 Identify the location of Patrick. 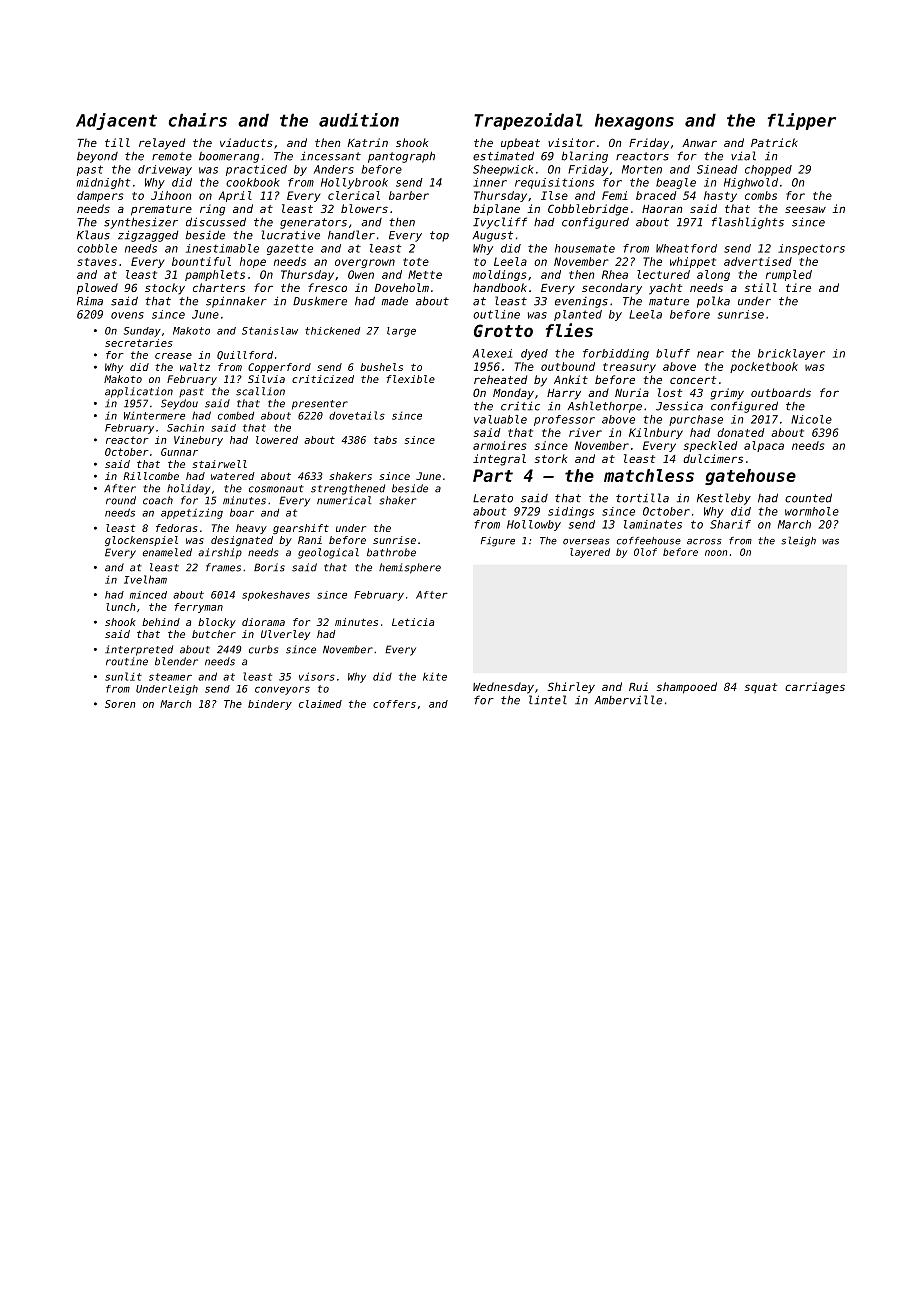
(774, 142).
